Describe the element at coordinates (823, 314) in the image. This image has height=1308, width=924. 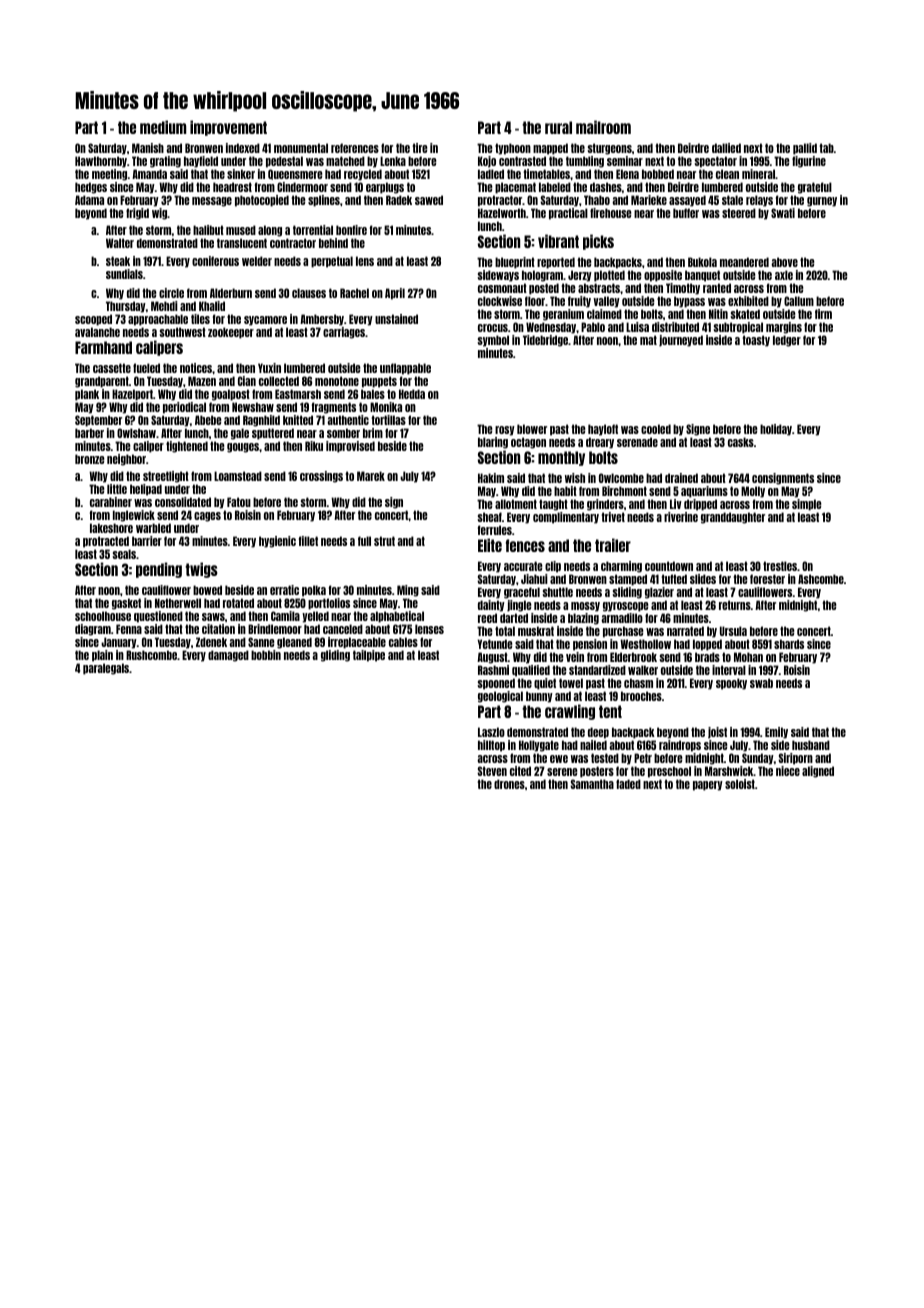
I see `firm` at that location.
